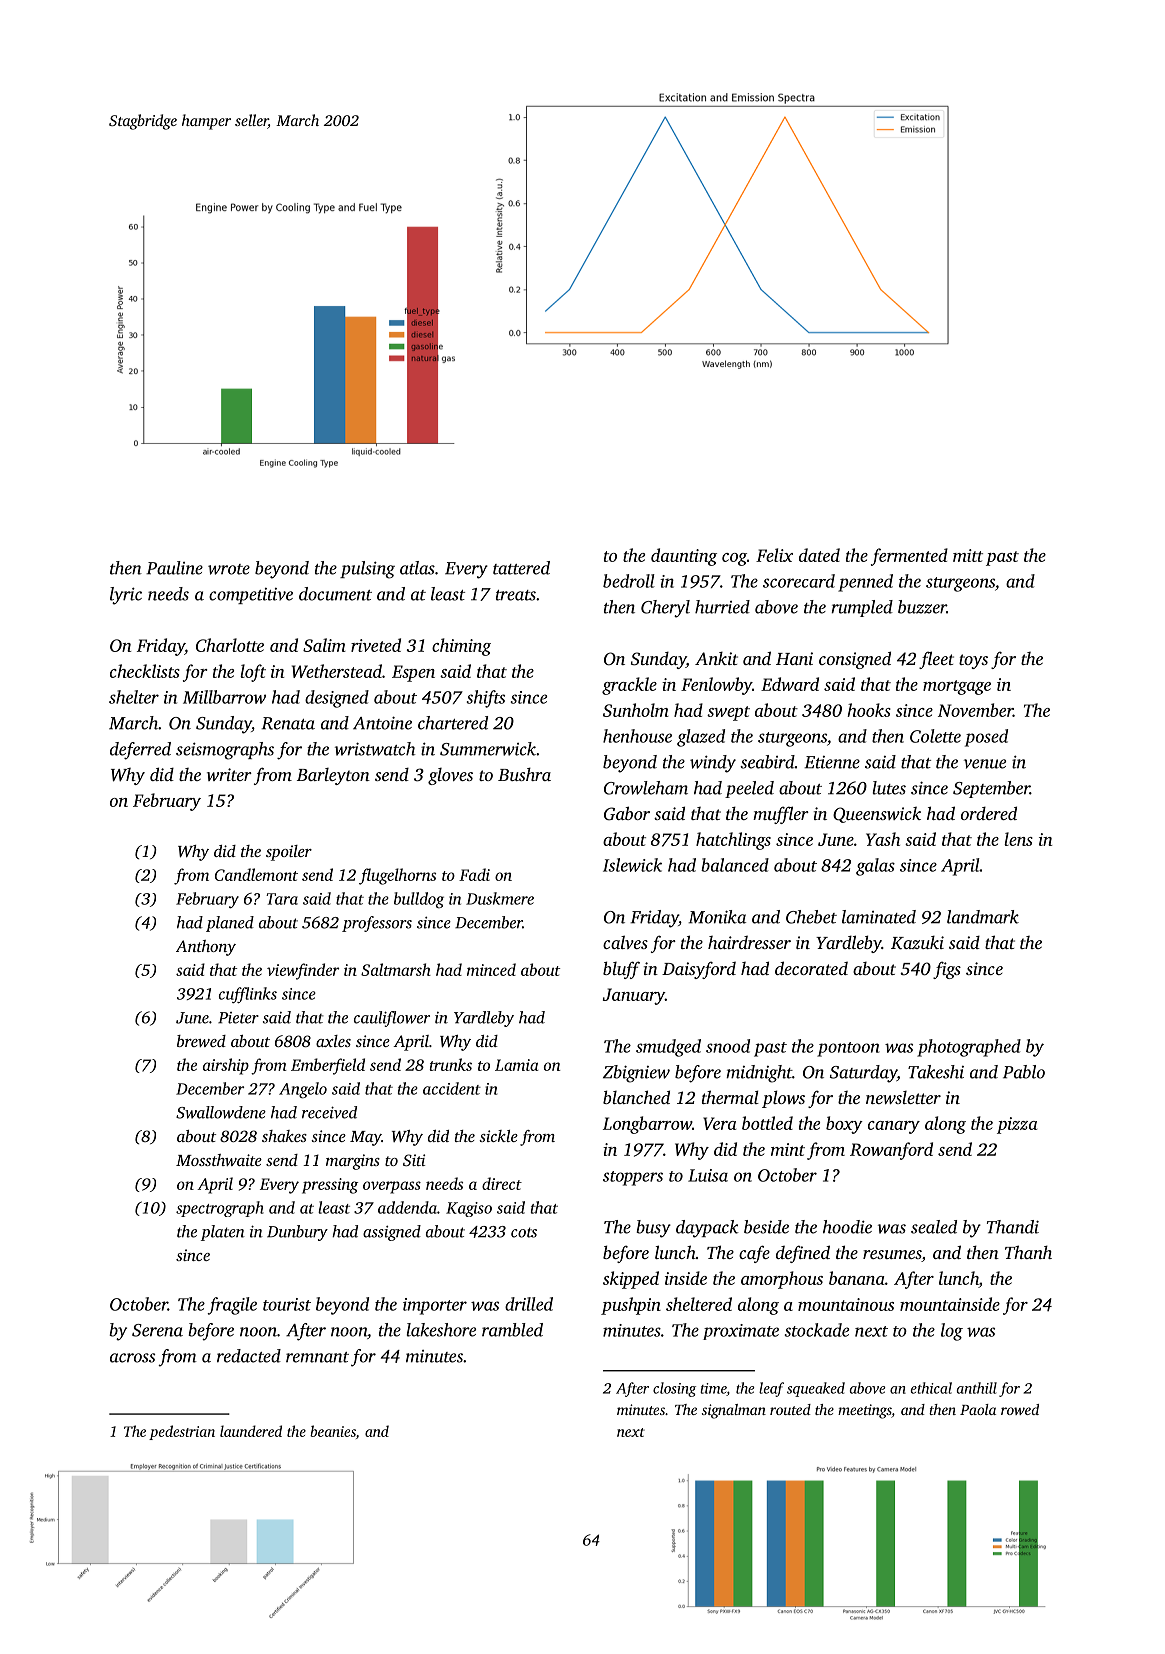 This screenshot has height=1654, width=1165. Describe the element at coordinates (333, 1431) in the screenshot. I see `beanies` at that location.
